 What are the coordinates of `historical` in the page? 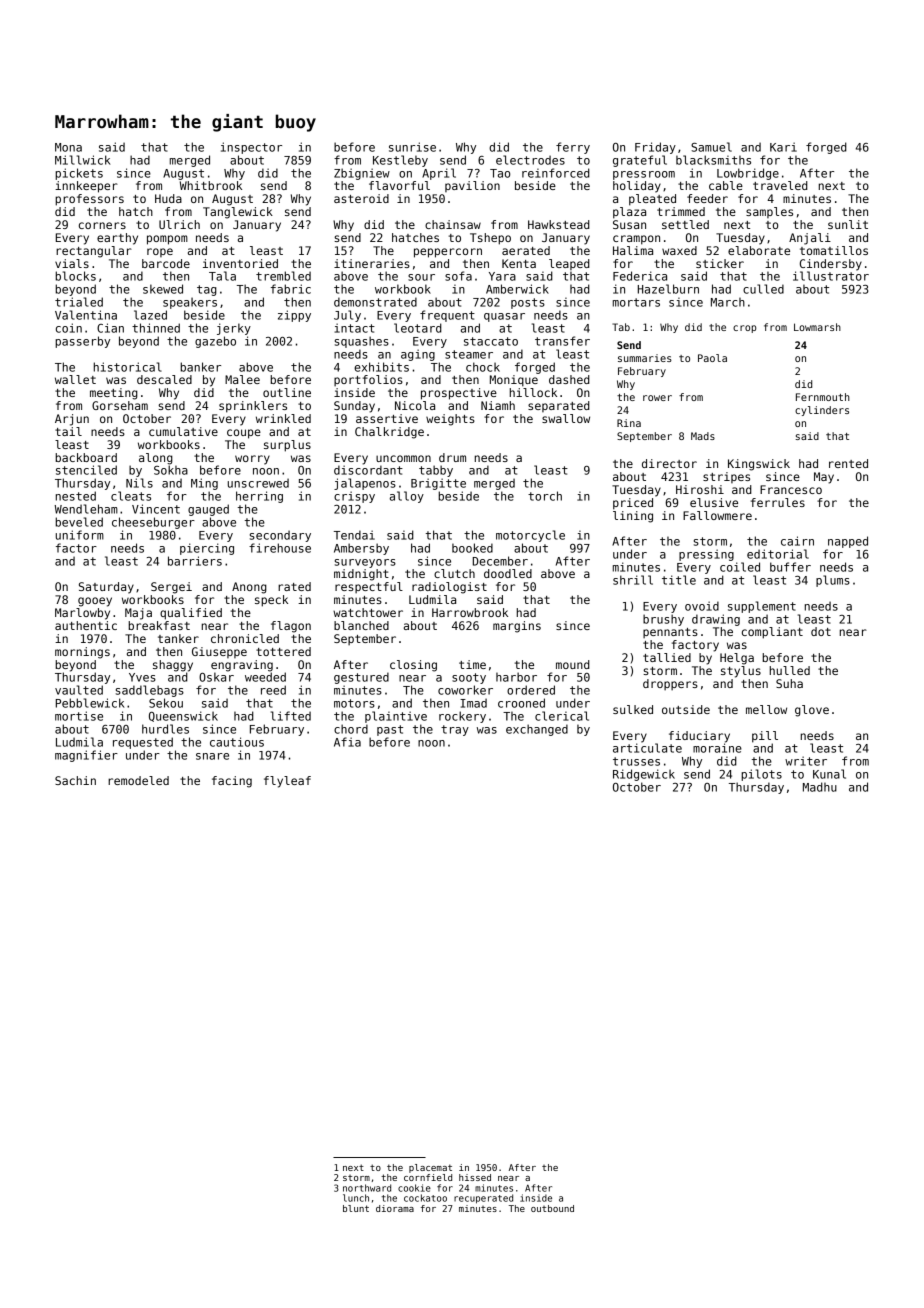 It's located at (128, 367).
